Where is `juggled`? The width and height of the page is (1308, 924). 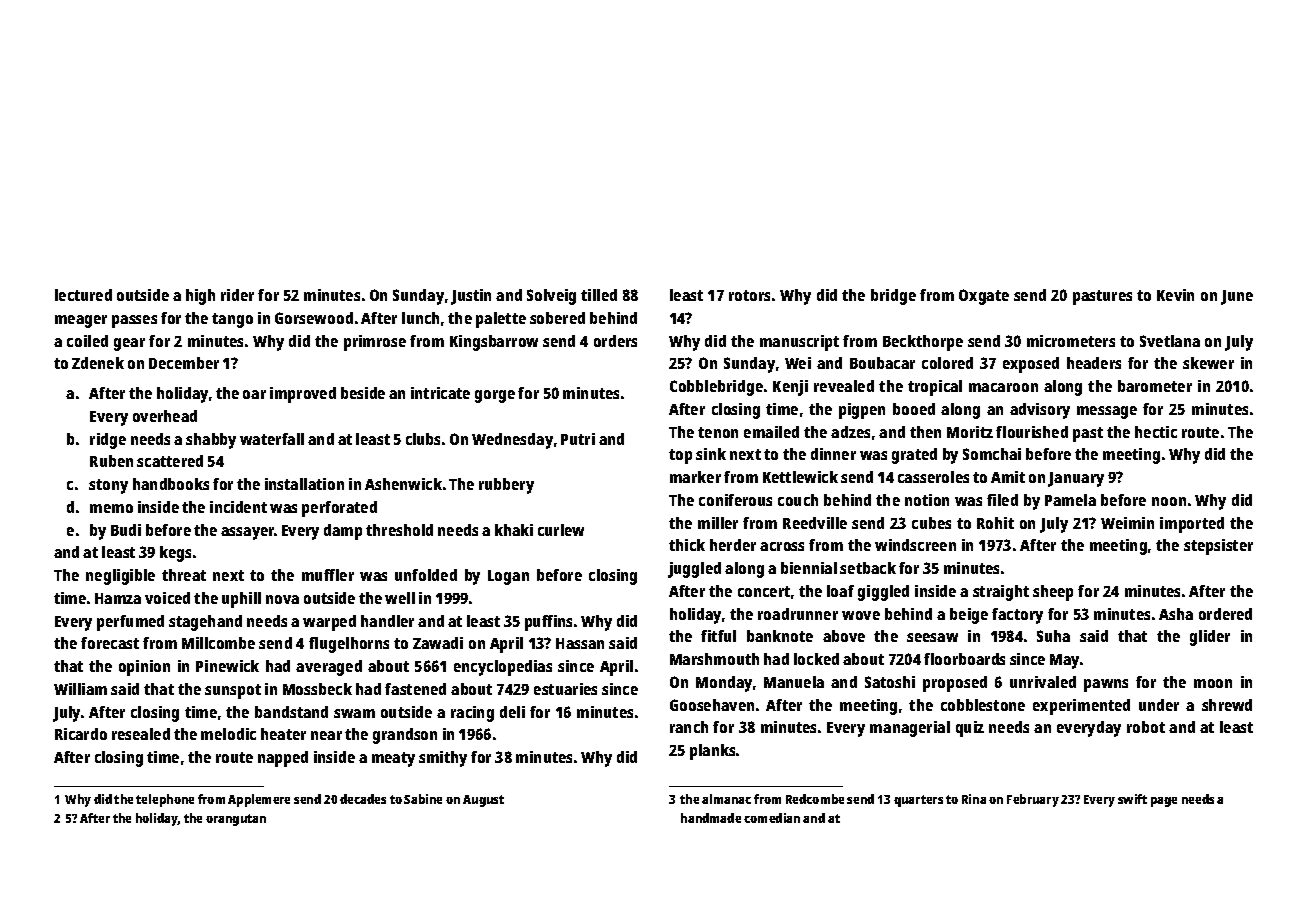
juggled is located at coordinates (694, 570).
